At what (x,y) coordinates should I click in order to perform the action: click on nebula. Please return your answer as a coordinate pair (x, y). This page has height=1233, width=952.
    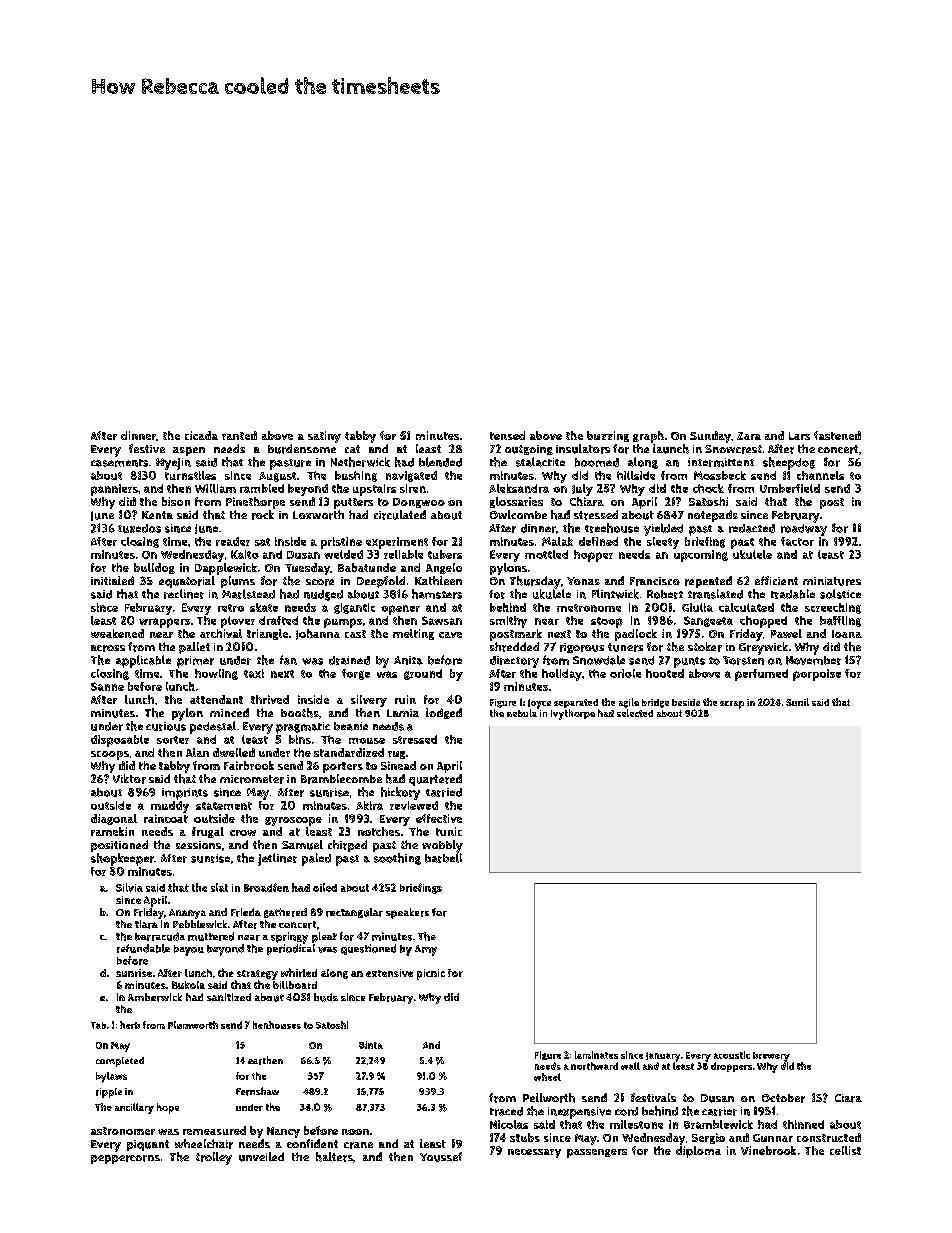
    Looking at the image, I should click on (522, 713).
